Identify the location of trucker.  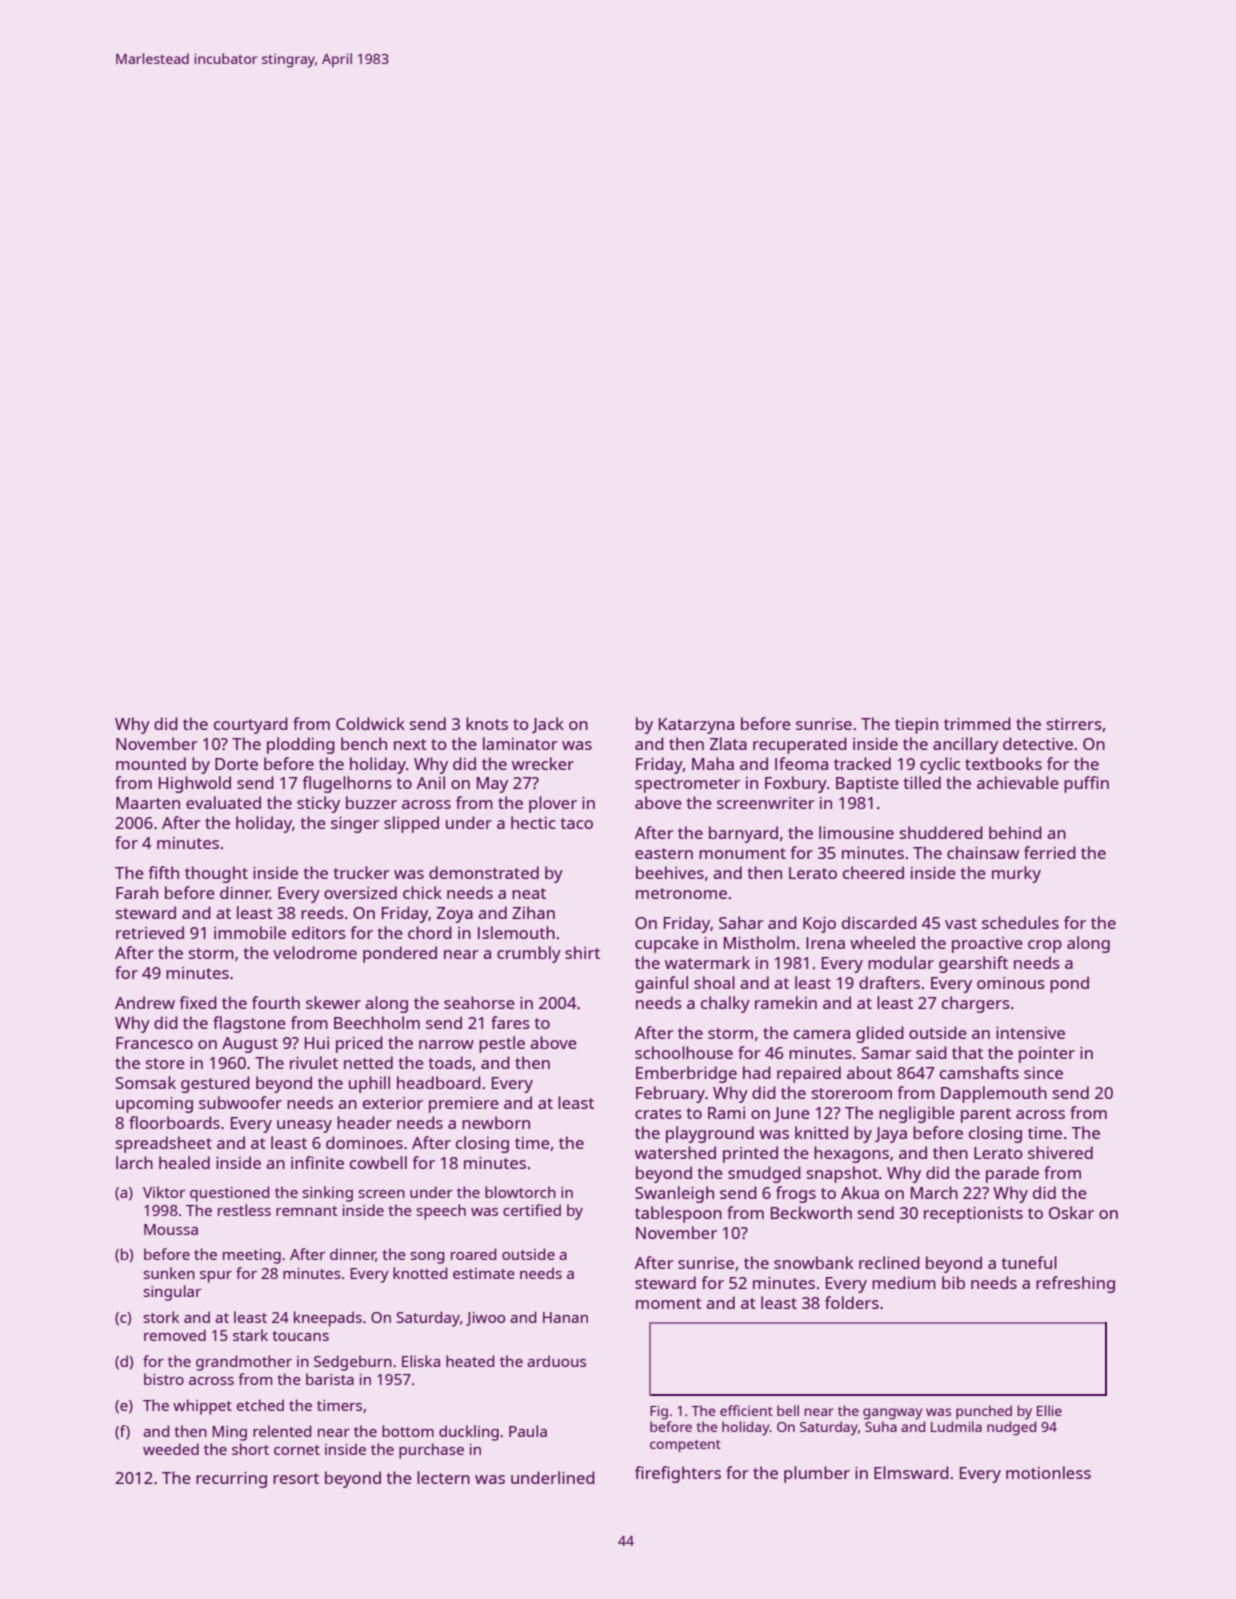
(361, 872).
